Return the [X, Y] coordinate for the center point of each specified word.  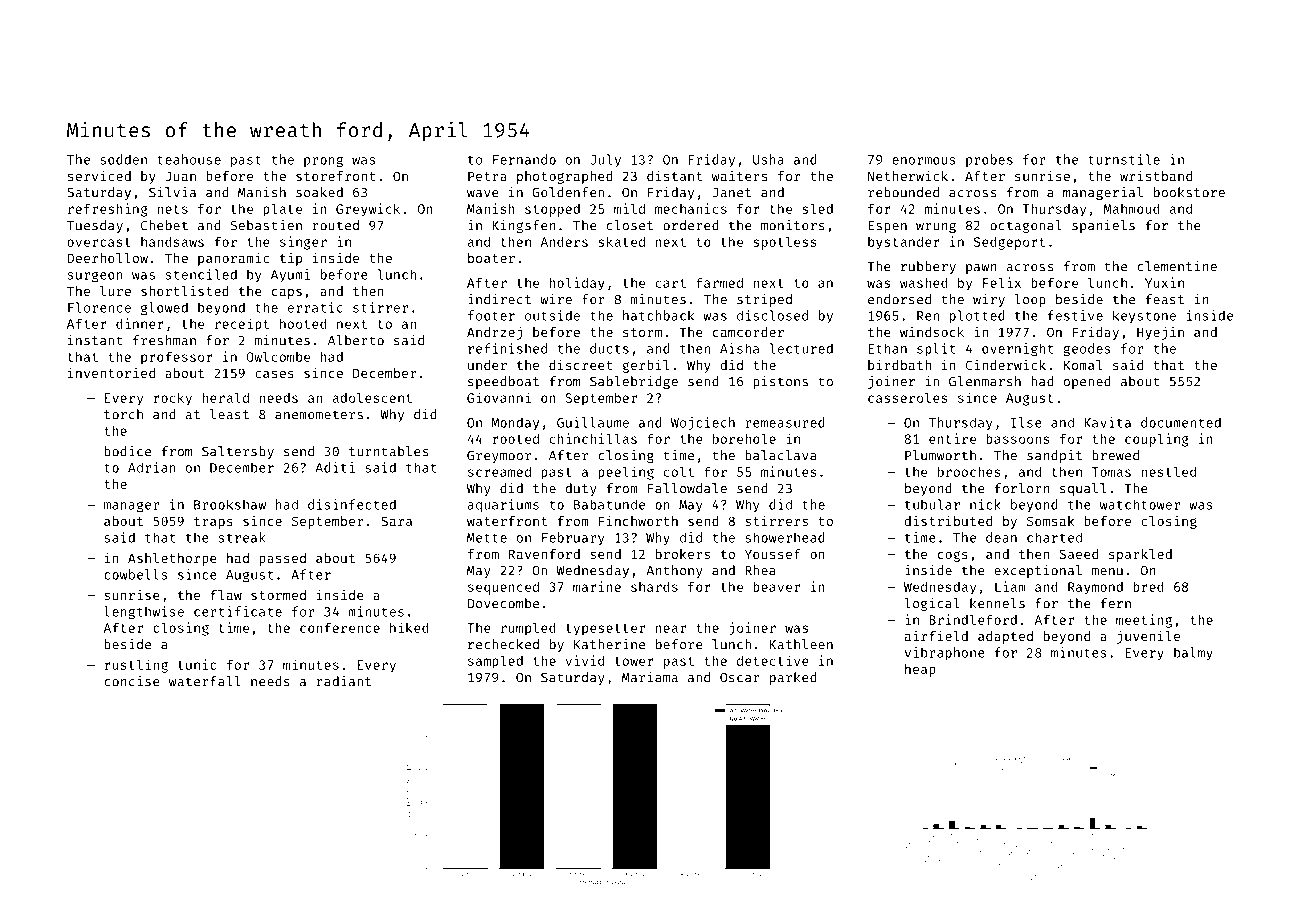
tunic [197, 664]
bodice [127, 451]
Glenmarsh [985, 381]
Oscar [740, 678]
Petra [487, 176]
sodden [123, 159]
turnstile [1124, 159]
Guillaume [593, 422]
